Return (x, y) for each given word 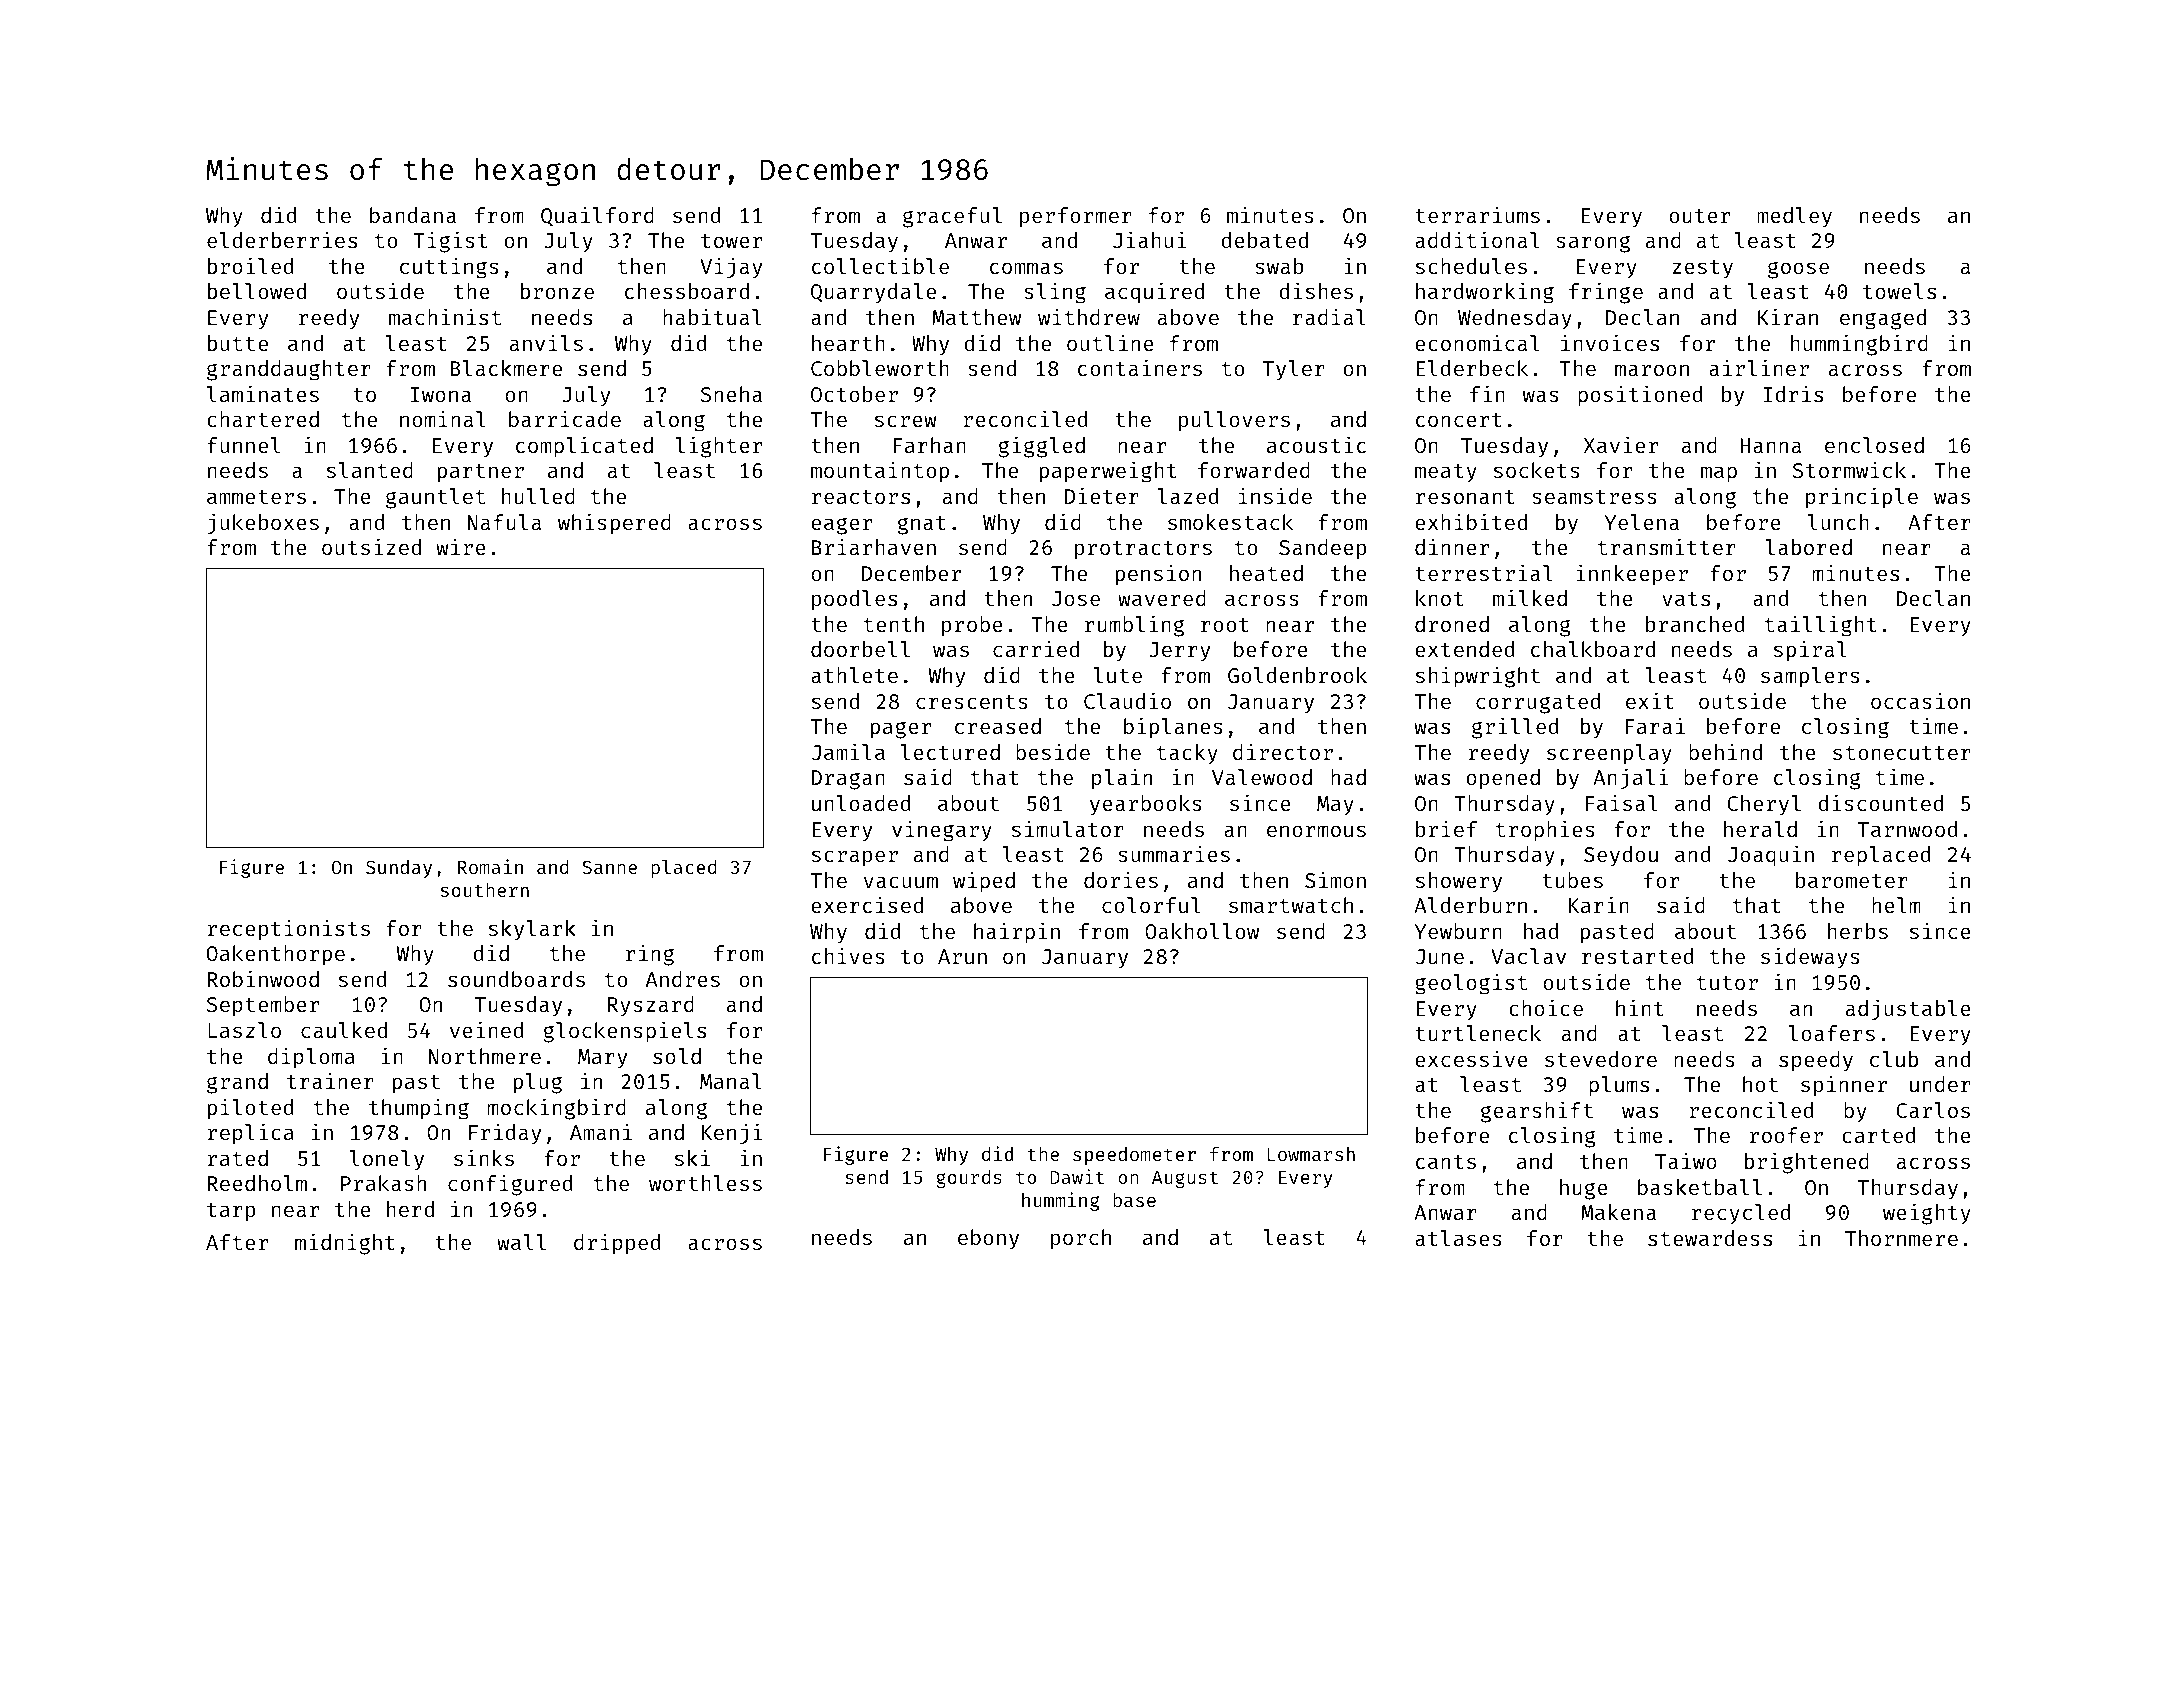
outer (1699, 216)
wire (461, 546)
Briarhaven (874, 546)
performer (1076, 217)
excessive (1471, 1058)
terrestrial (1484, 572)
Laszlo (244, 1030)
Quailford (597, 216)
